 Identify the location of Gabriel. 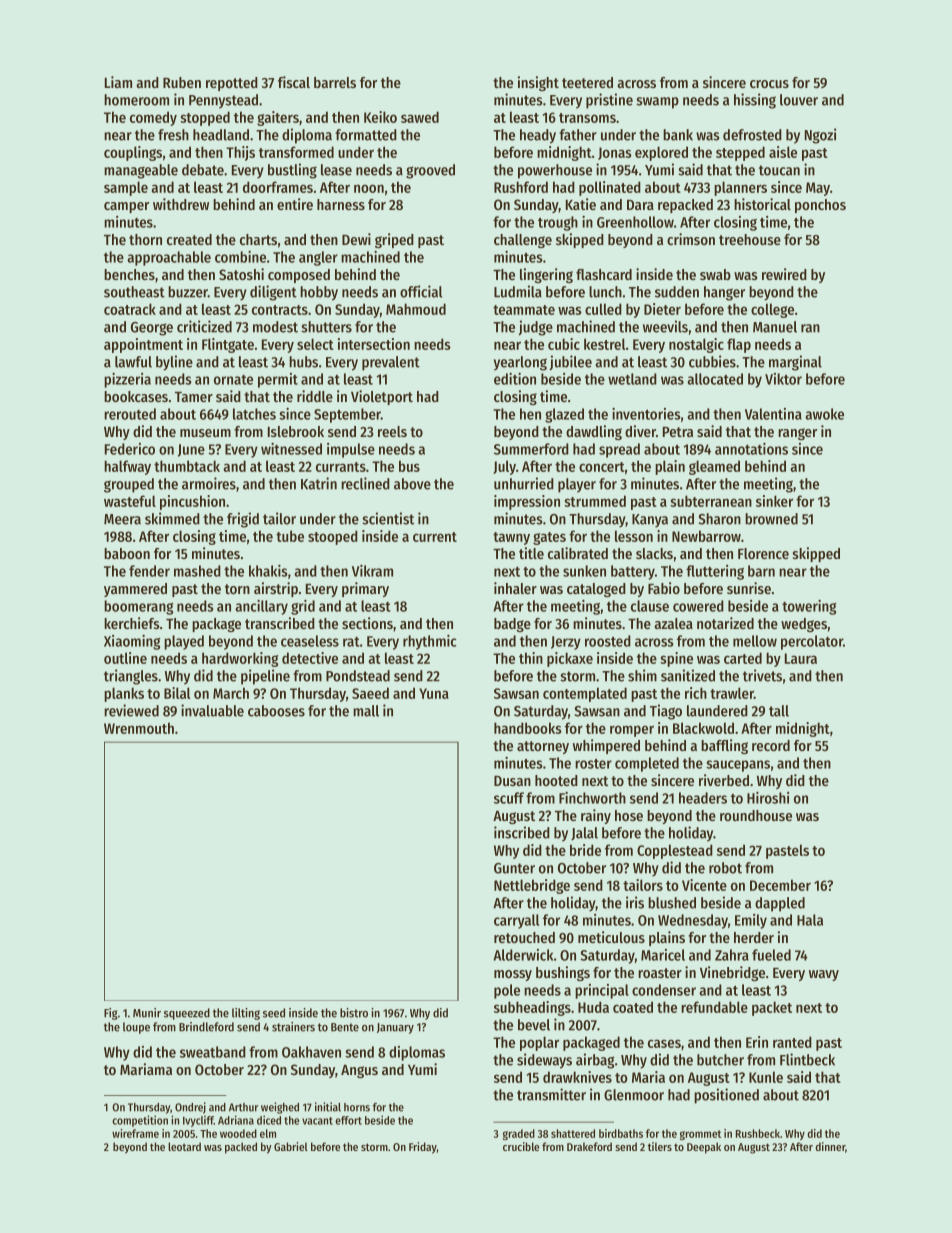
(291, 1146).
